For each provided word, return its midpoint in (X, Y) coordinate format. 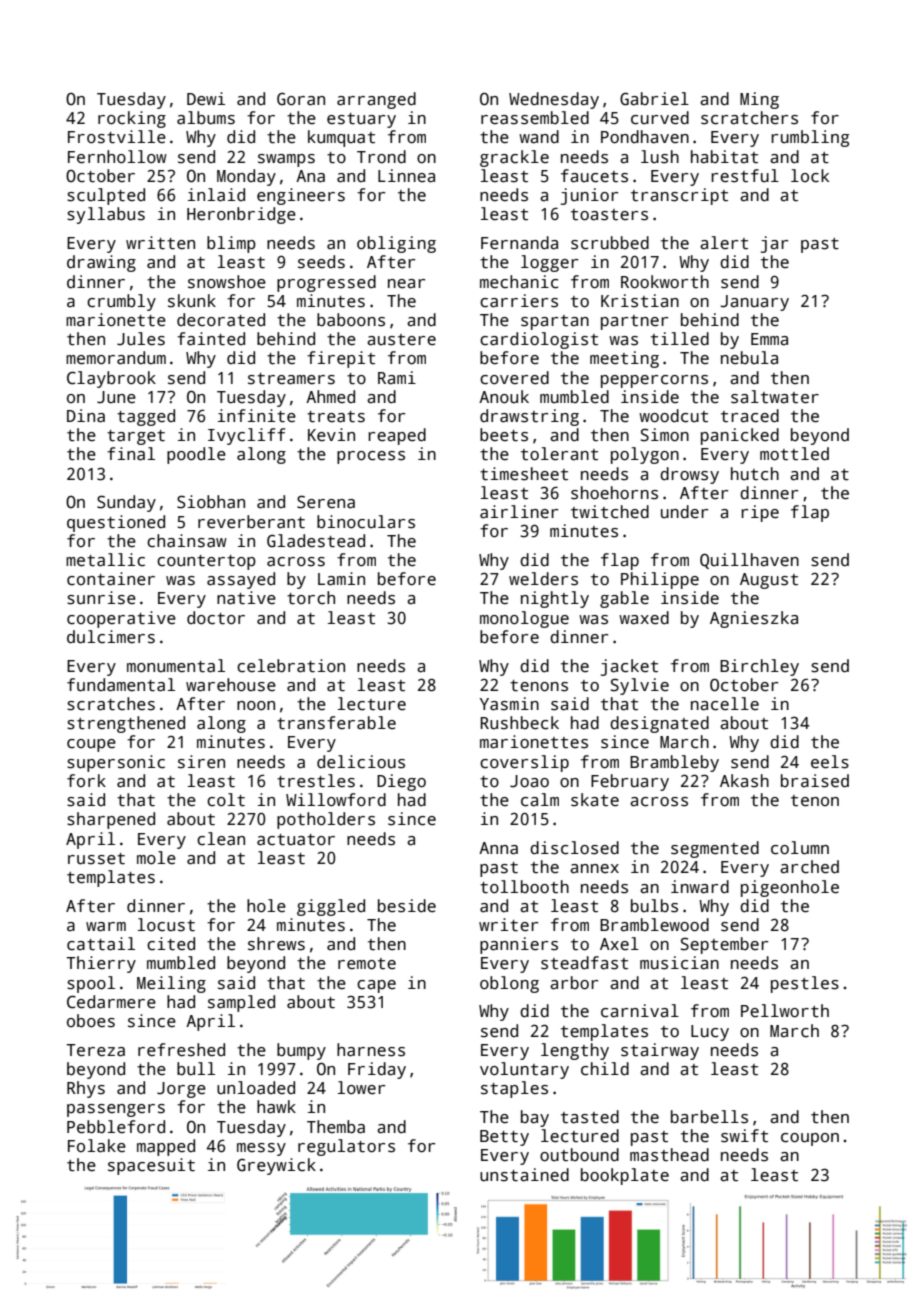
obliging (396, 244)
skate (595, 800)
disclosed (574, 848)
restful (745, 176)
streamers (291, 379)
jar (774, 244)
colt (226, 800)
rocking (132, 119)
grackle (514, 158)
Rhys (86, 1089)
